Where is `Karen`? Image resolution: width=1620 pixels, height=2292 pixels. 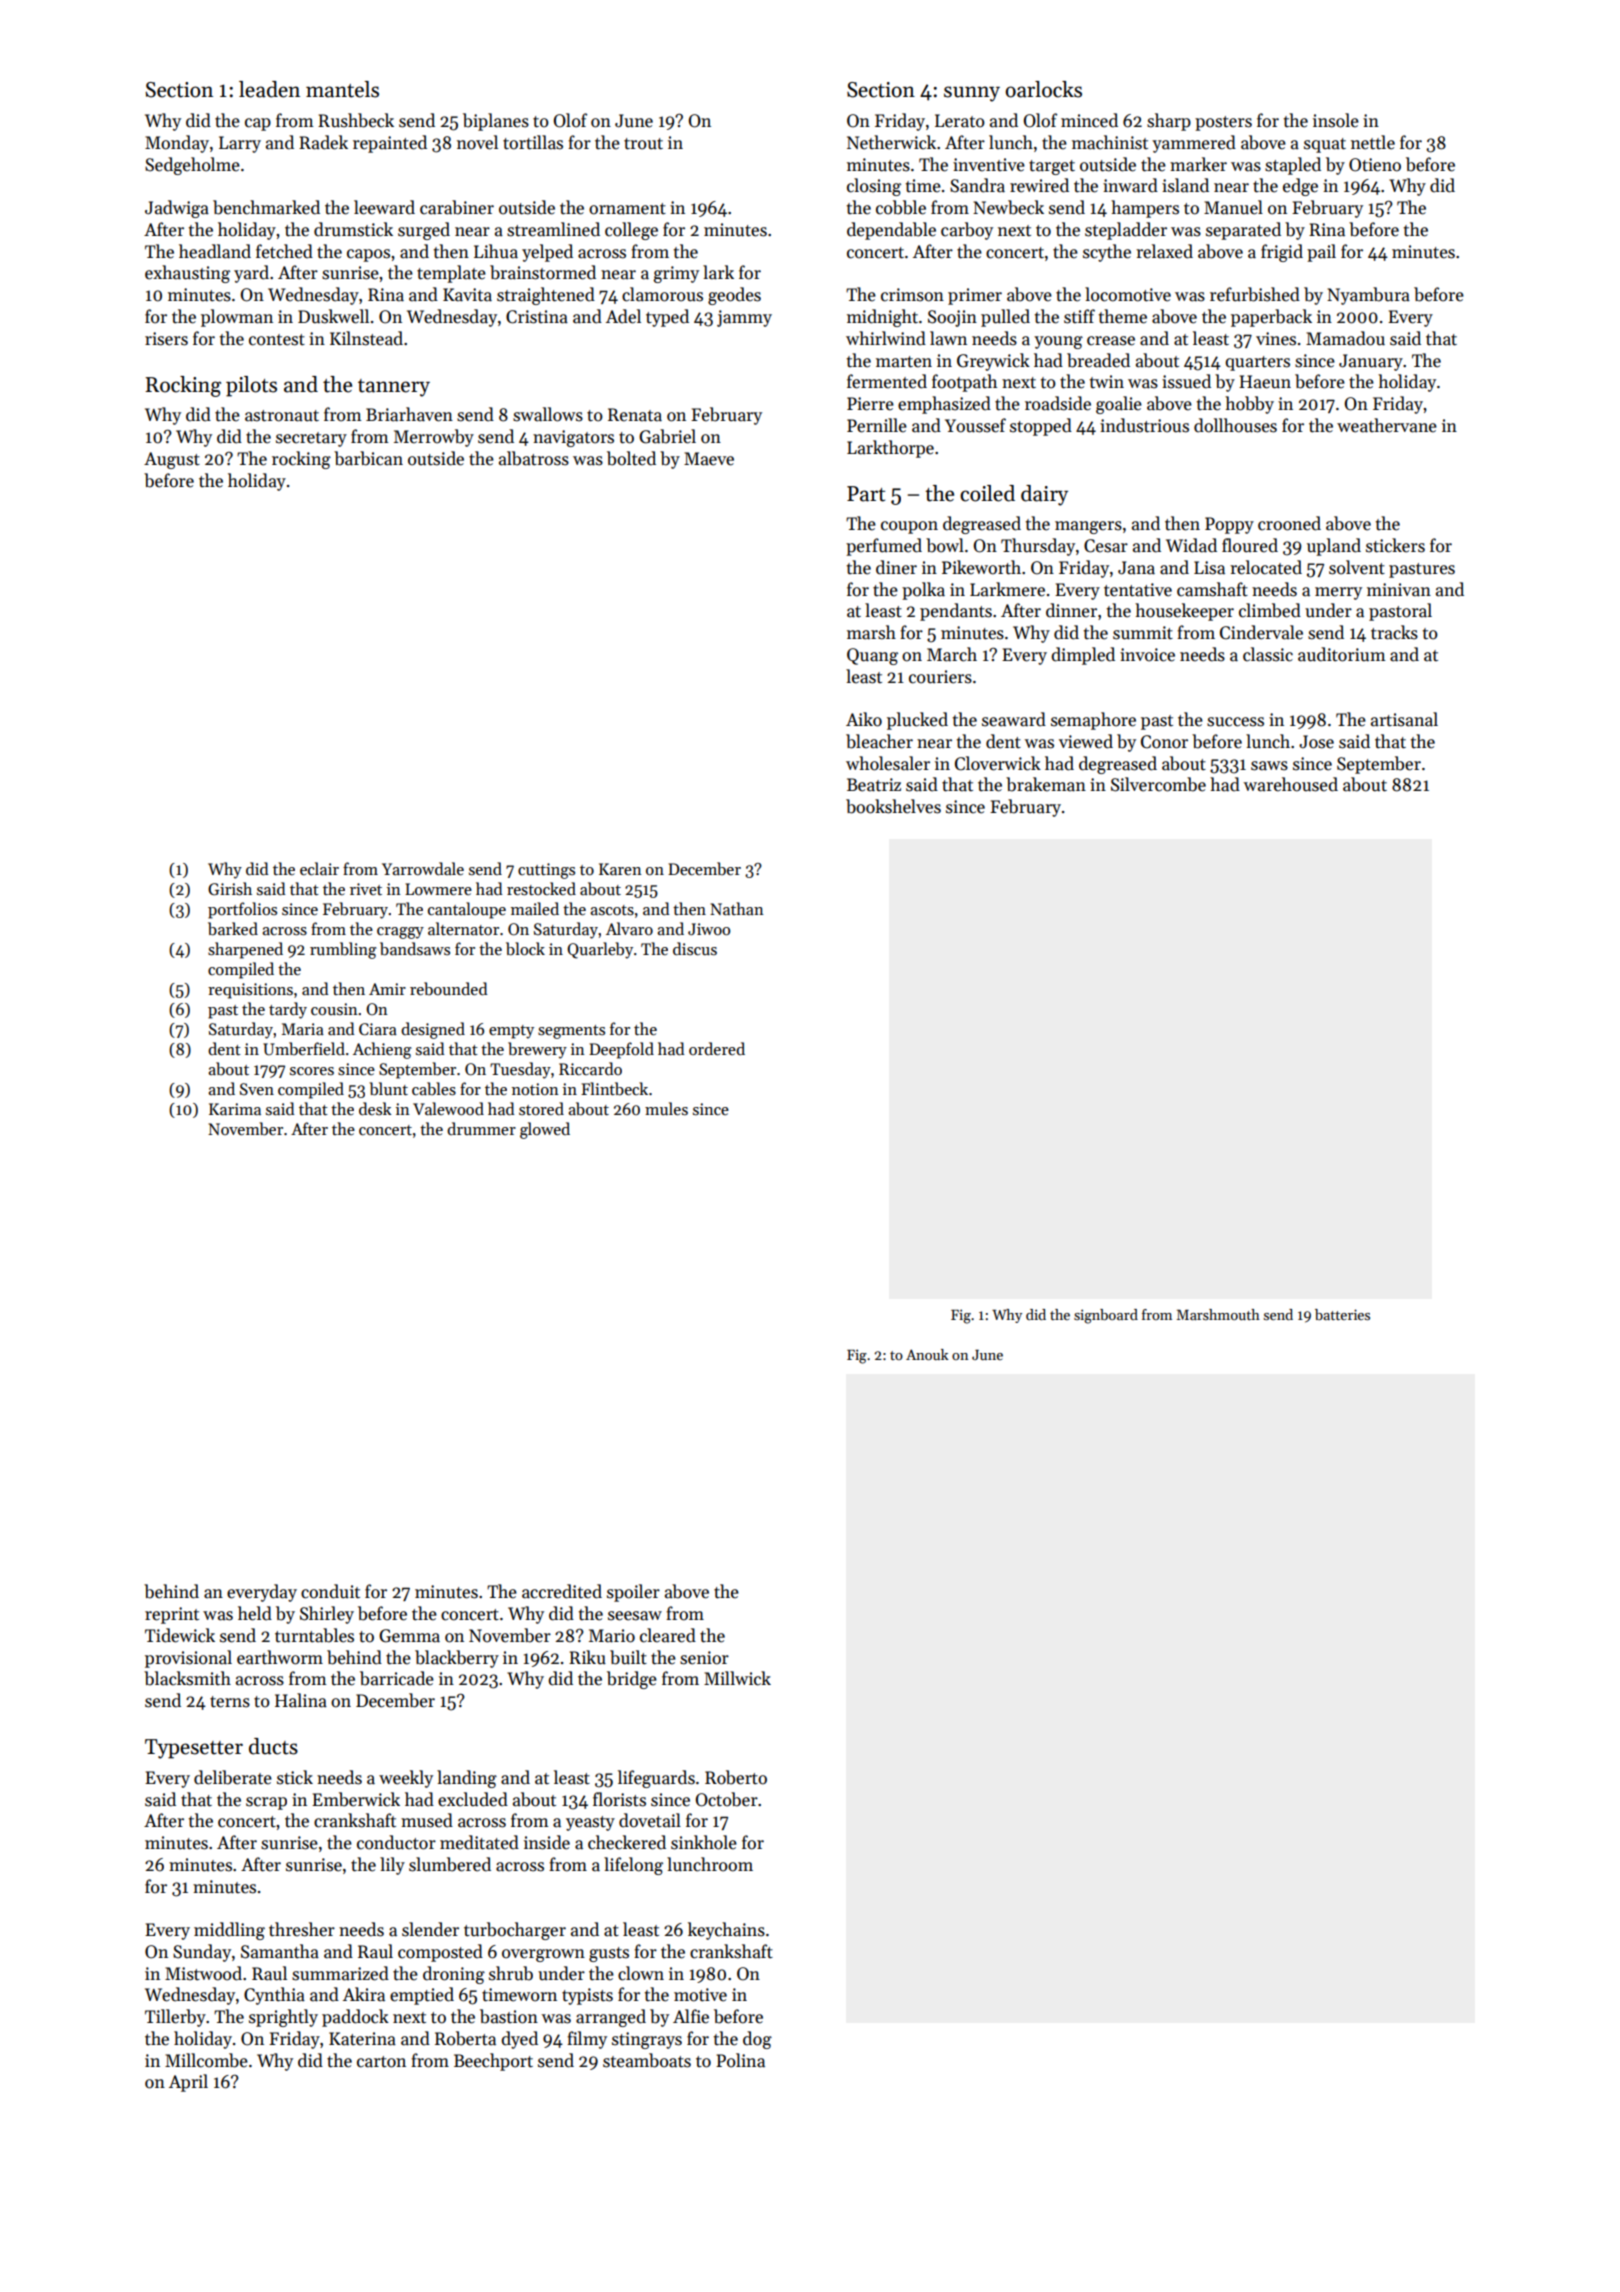
Karen is located at coordinates (620, 869).
